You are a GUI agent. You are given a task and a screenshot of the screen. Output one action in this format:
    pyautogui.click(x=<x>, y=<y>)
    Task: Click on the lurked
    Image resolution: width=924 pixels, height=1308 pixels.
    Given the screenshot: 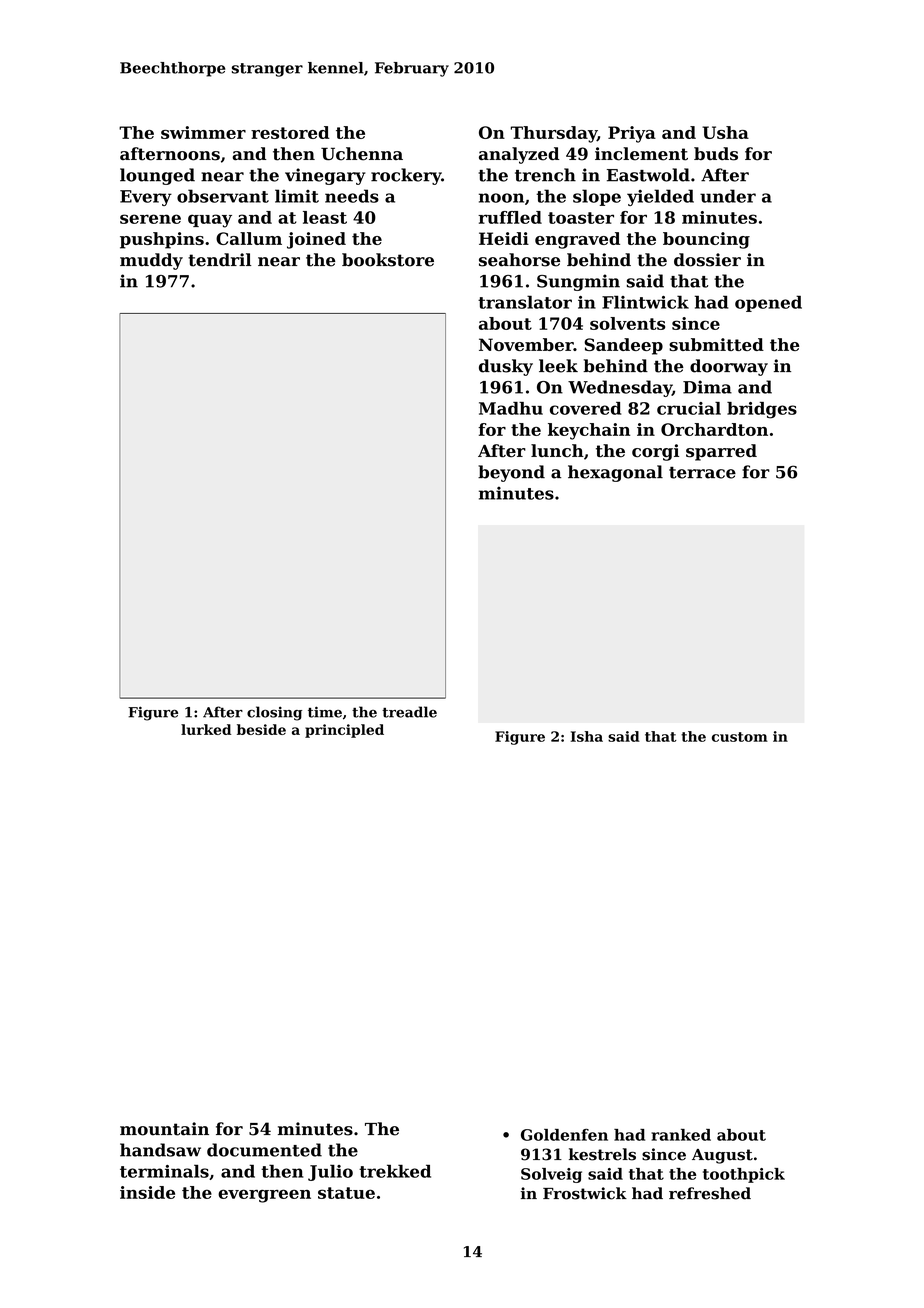 What is the action you would take?
    pyautogui.click(x=206, y=729)
